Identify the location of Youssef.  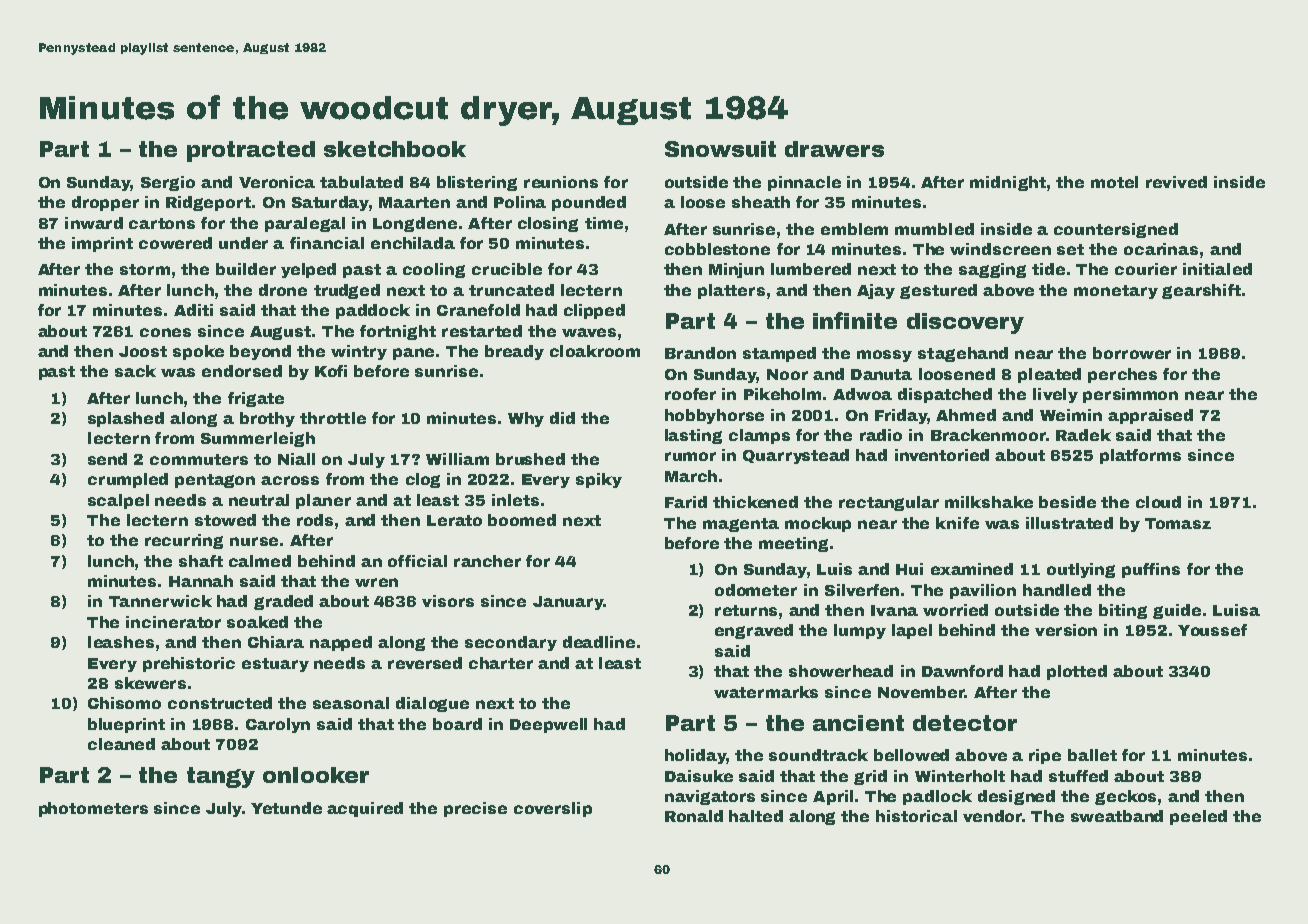
(1212, 630).
